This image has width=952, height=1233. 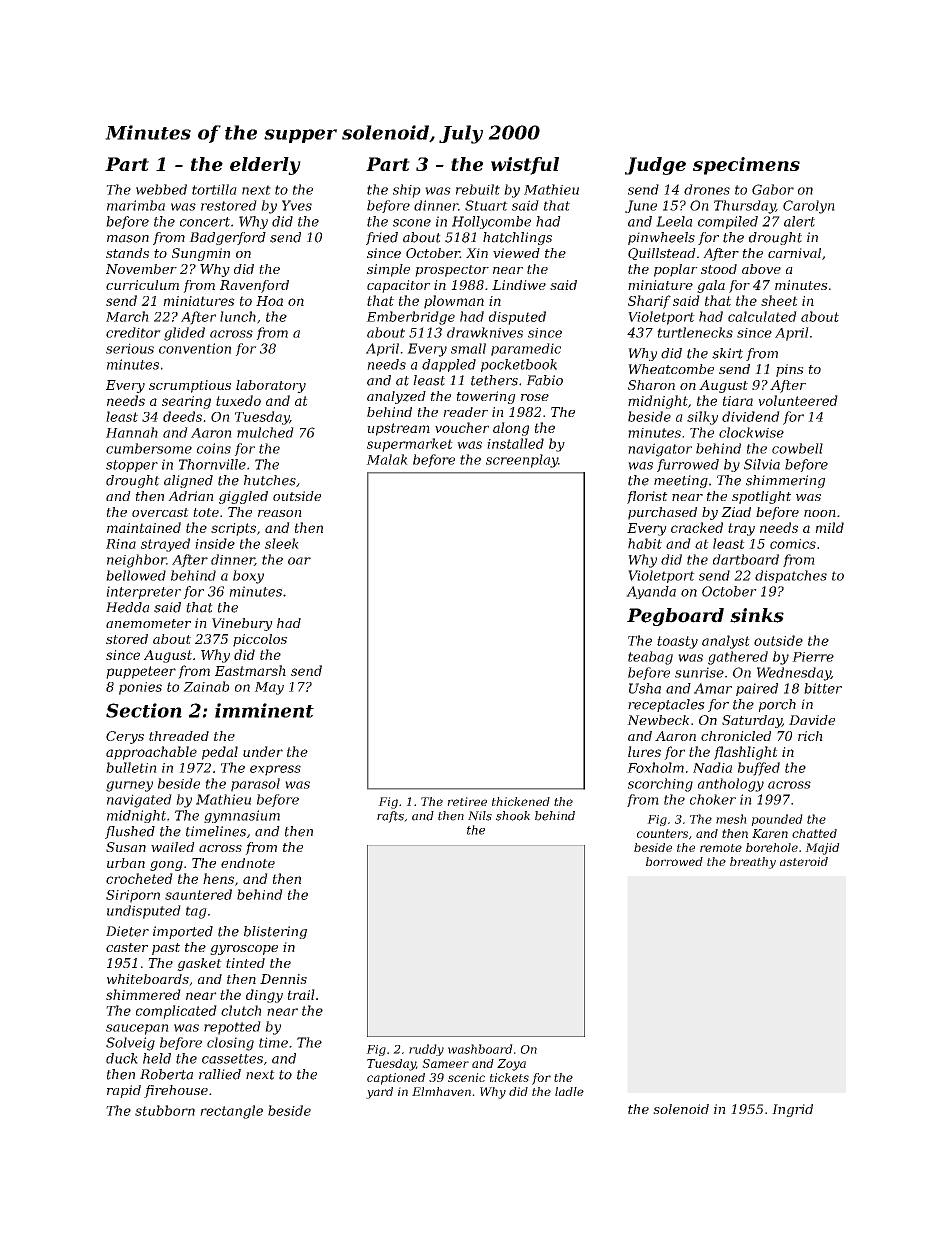 What do you see at coordinates (231, 1112) in the image?
I see `rectangle` at bounding box center [231, 1112].
